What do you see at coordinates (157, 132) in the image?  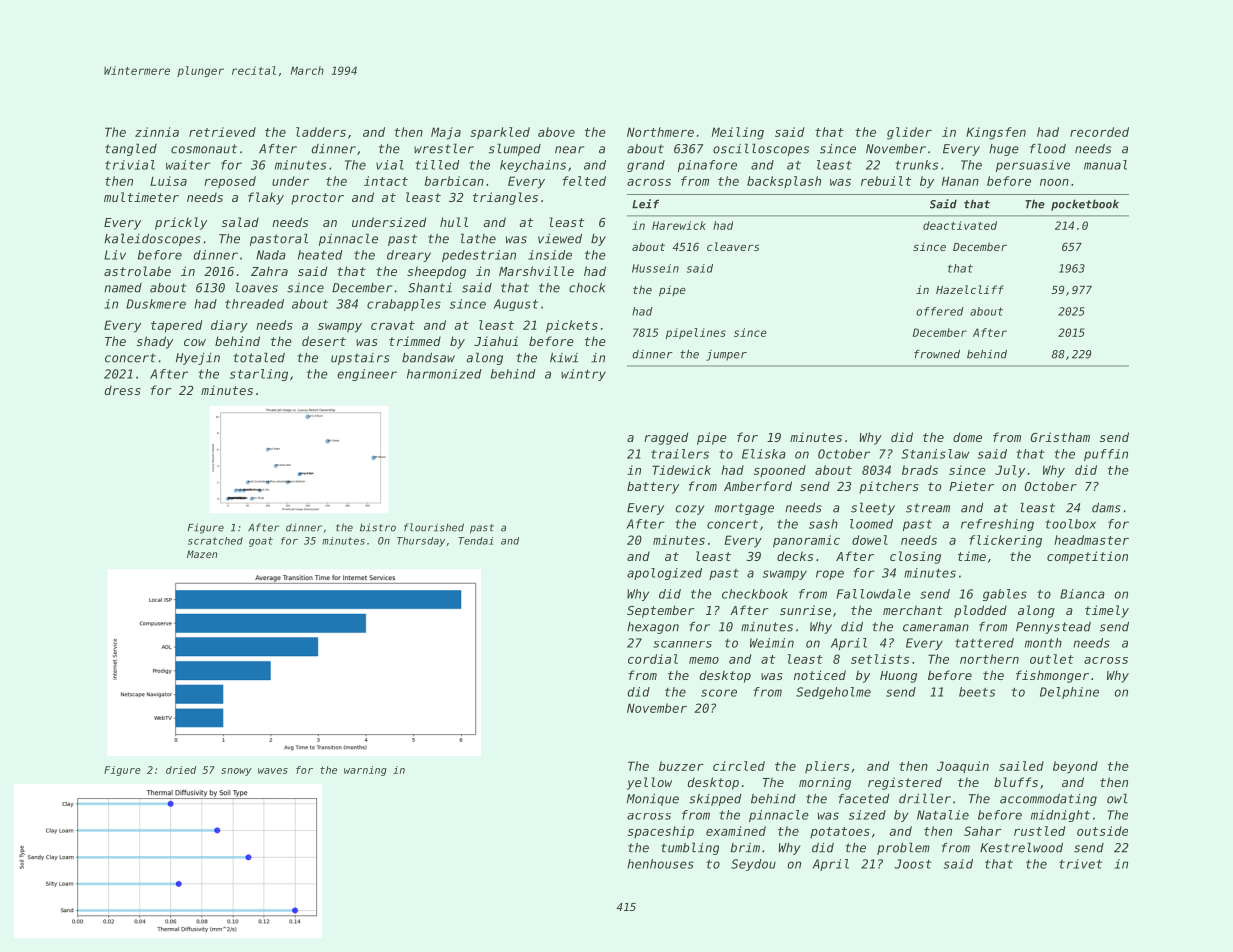 I see `zinnia` at bounding box center [157, 132].
